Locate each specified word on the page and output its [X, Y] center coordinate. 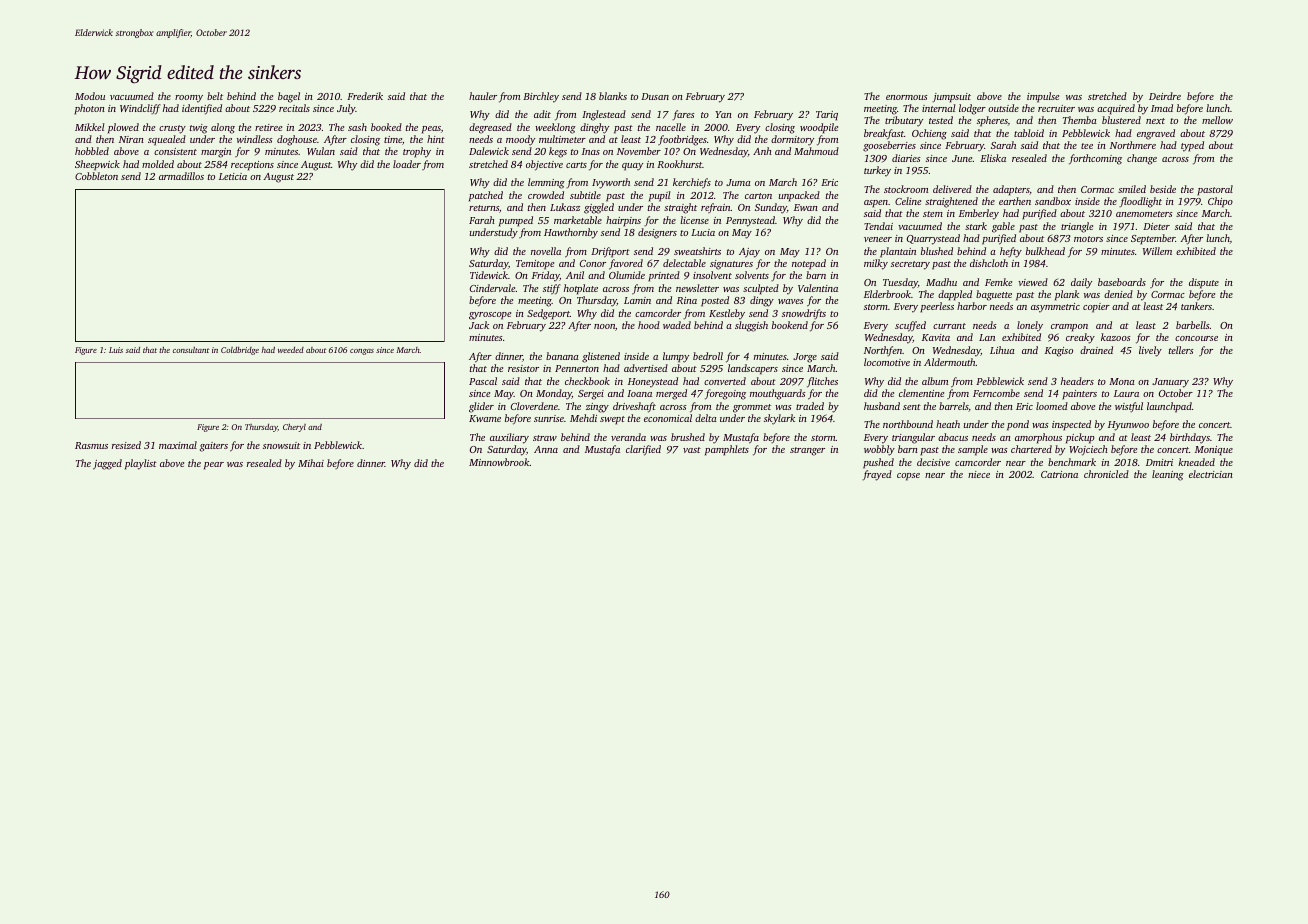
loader [407, 164]
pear [214, 466]
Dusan [655, 96]
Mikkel [90, 127]
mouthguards [778, 394]
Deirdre [1165, 96]
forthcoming [1095, 159]
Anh [762, 151]
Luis [116, 350]
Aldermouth [950, 362]
